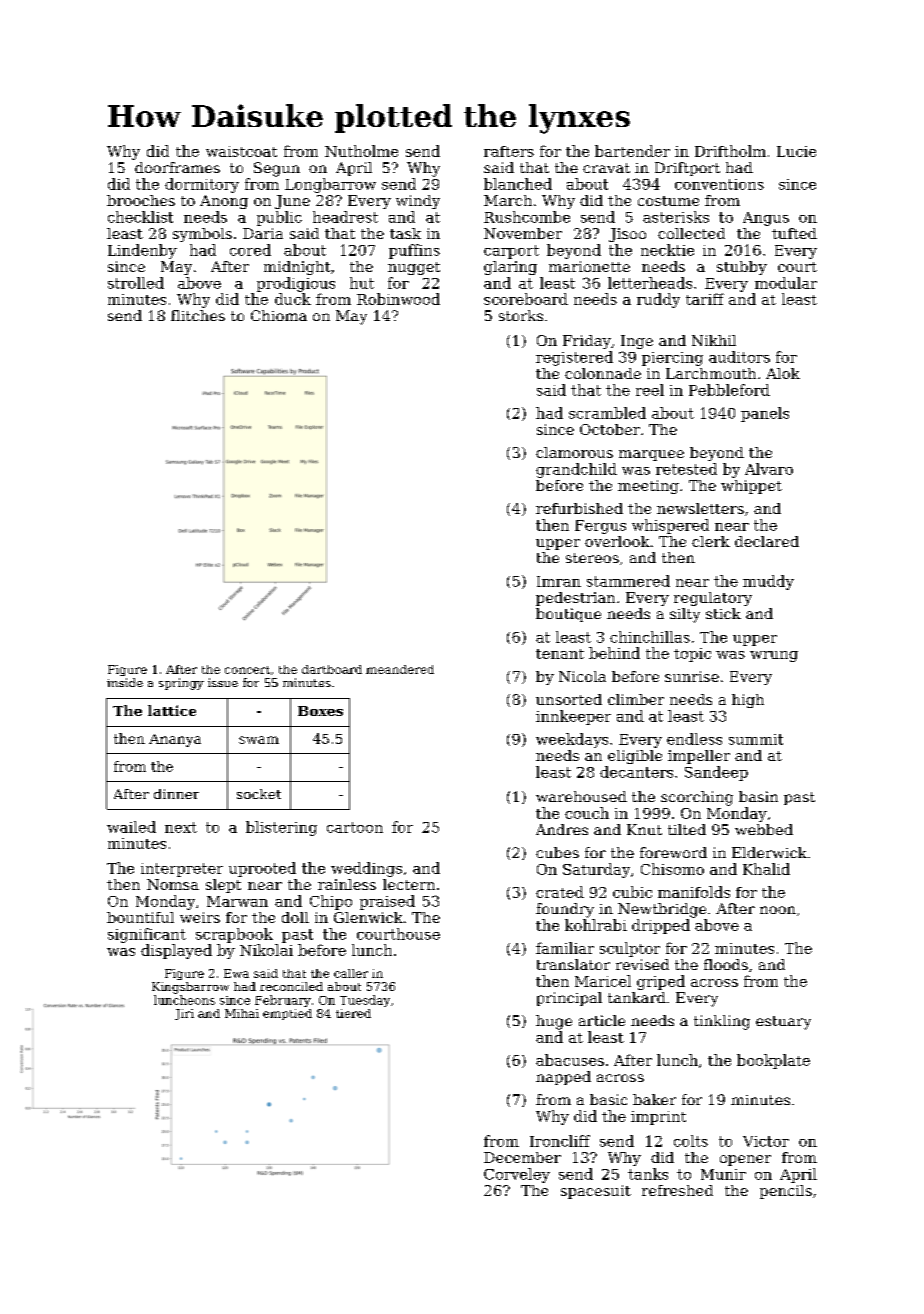 This document has height=1314, width=924. What do you see at coordinates (131, 827) in the document?
I see `wailed` at bounding box center [131, 827].
